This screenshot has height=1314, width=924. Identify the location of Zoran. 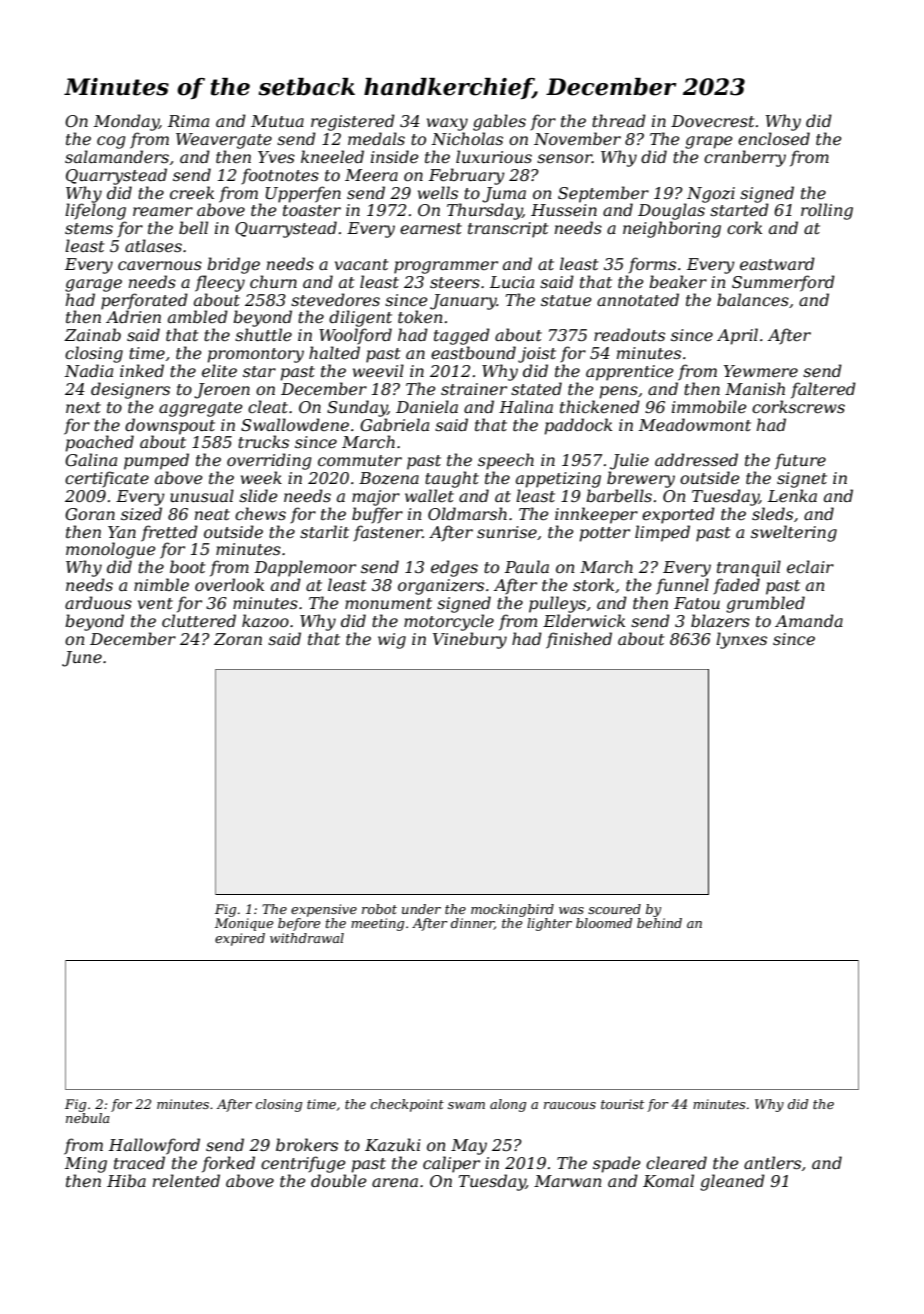
(238, 639).
